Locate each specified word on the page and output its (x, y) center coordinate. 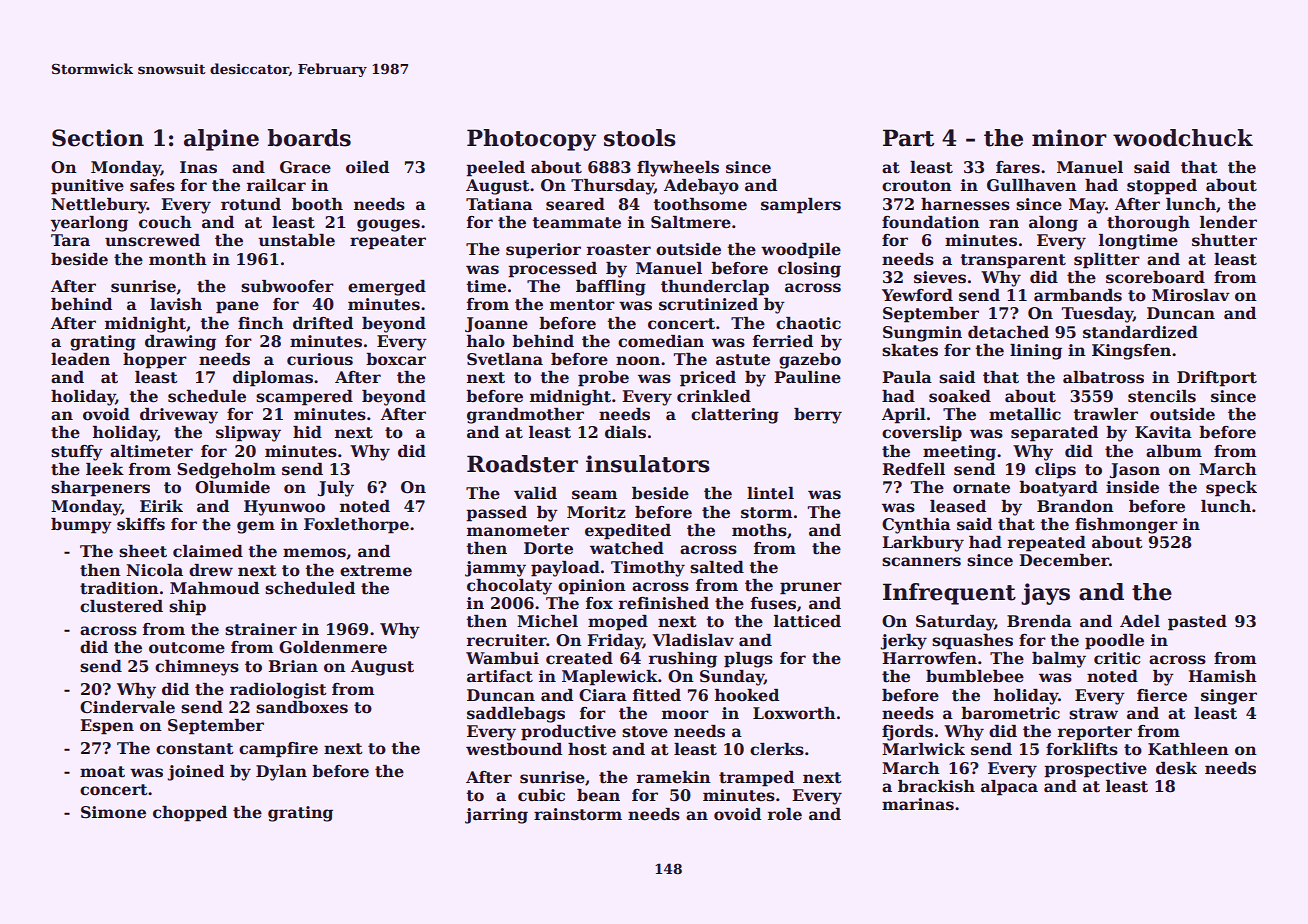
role (785, 814)
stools (640, 138)
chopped (190, 814)
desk (1176, 768)
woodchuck (1183, 138)
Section (98, 138)
